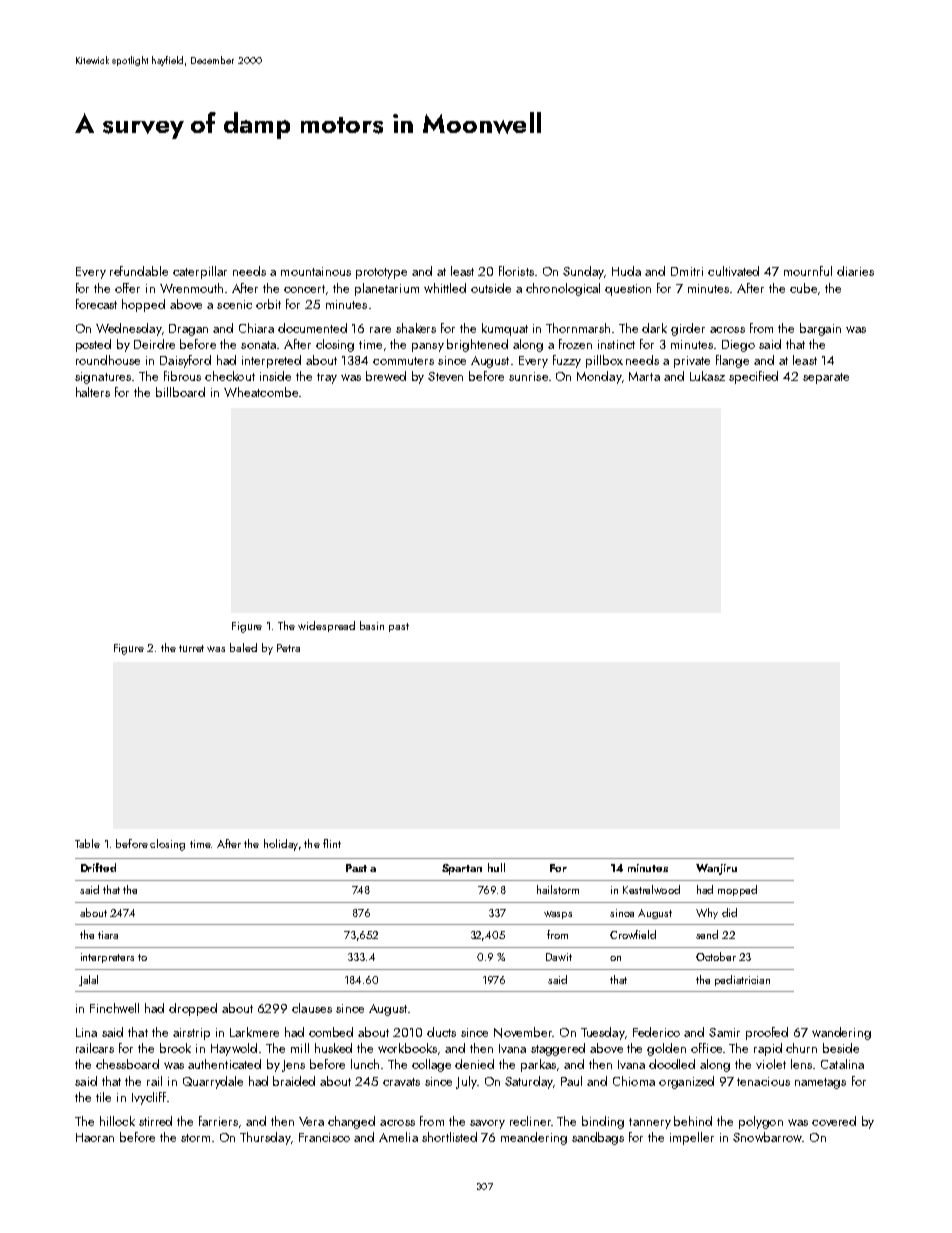 This page has width=952, height=1233. Describe the element at coordinates (516, 271) in the page. I see `florists` at that location.
